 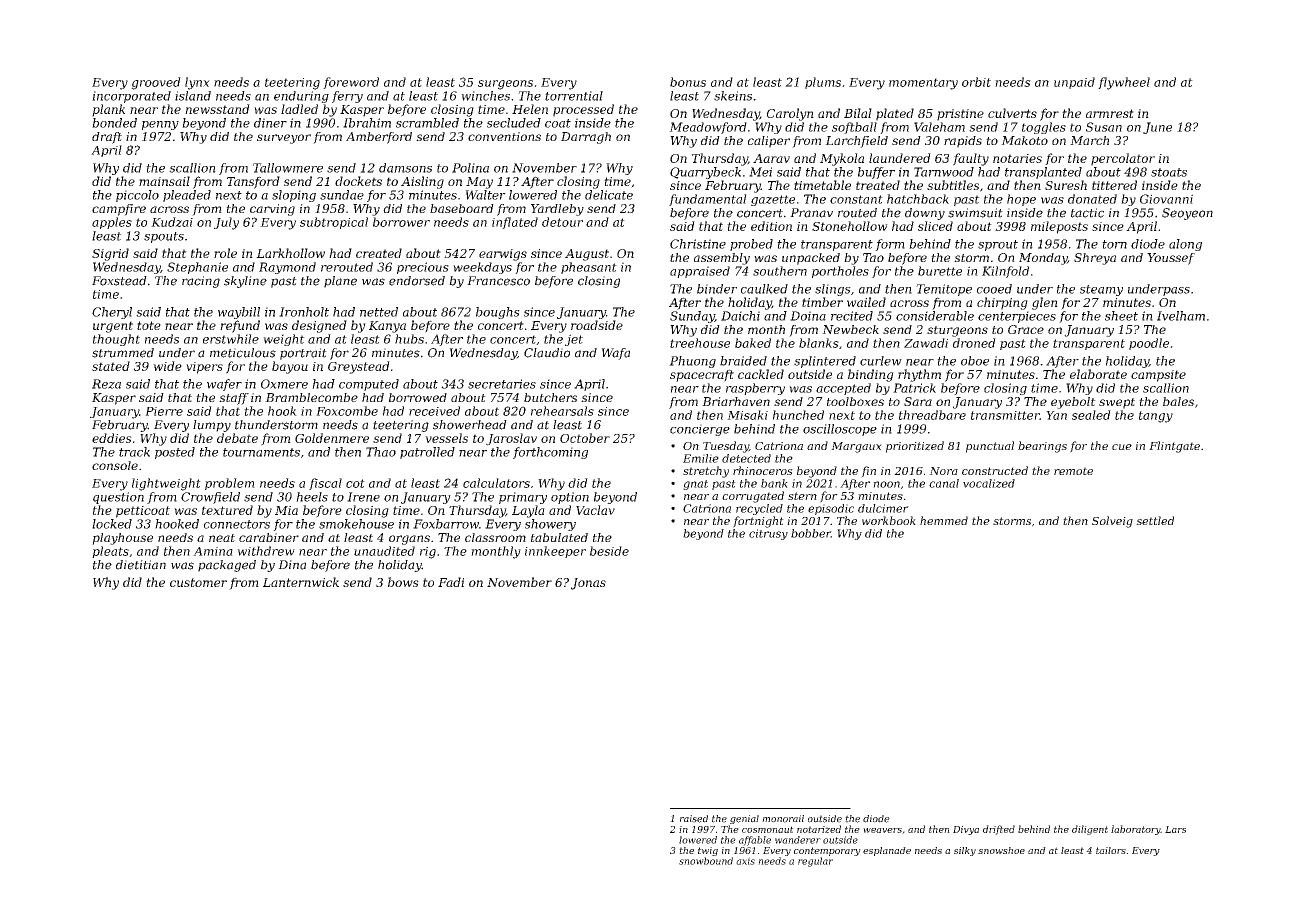 I want to click on flywheel, so click(x=1124, y=83).
